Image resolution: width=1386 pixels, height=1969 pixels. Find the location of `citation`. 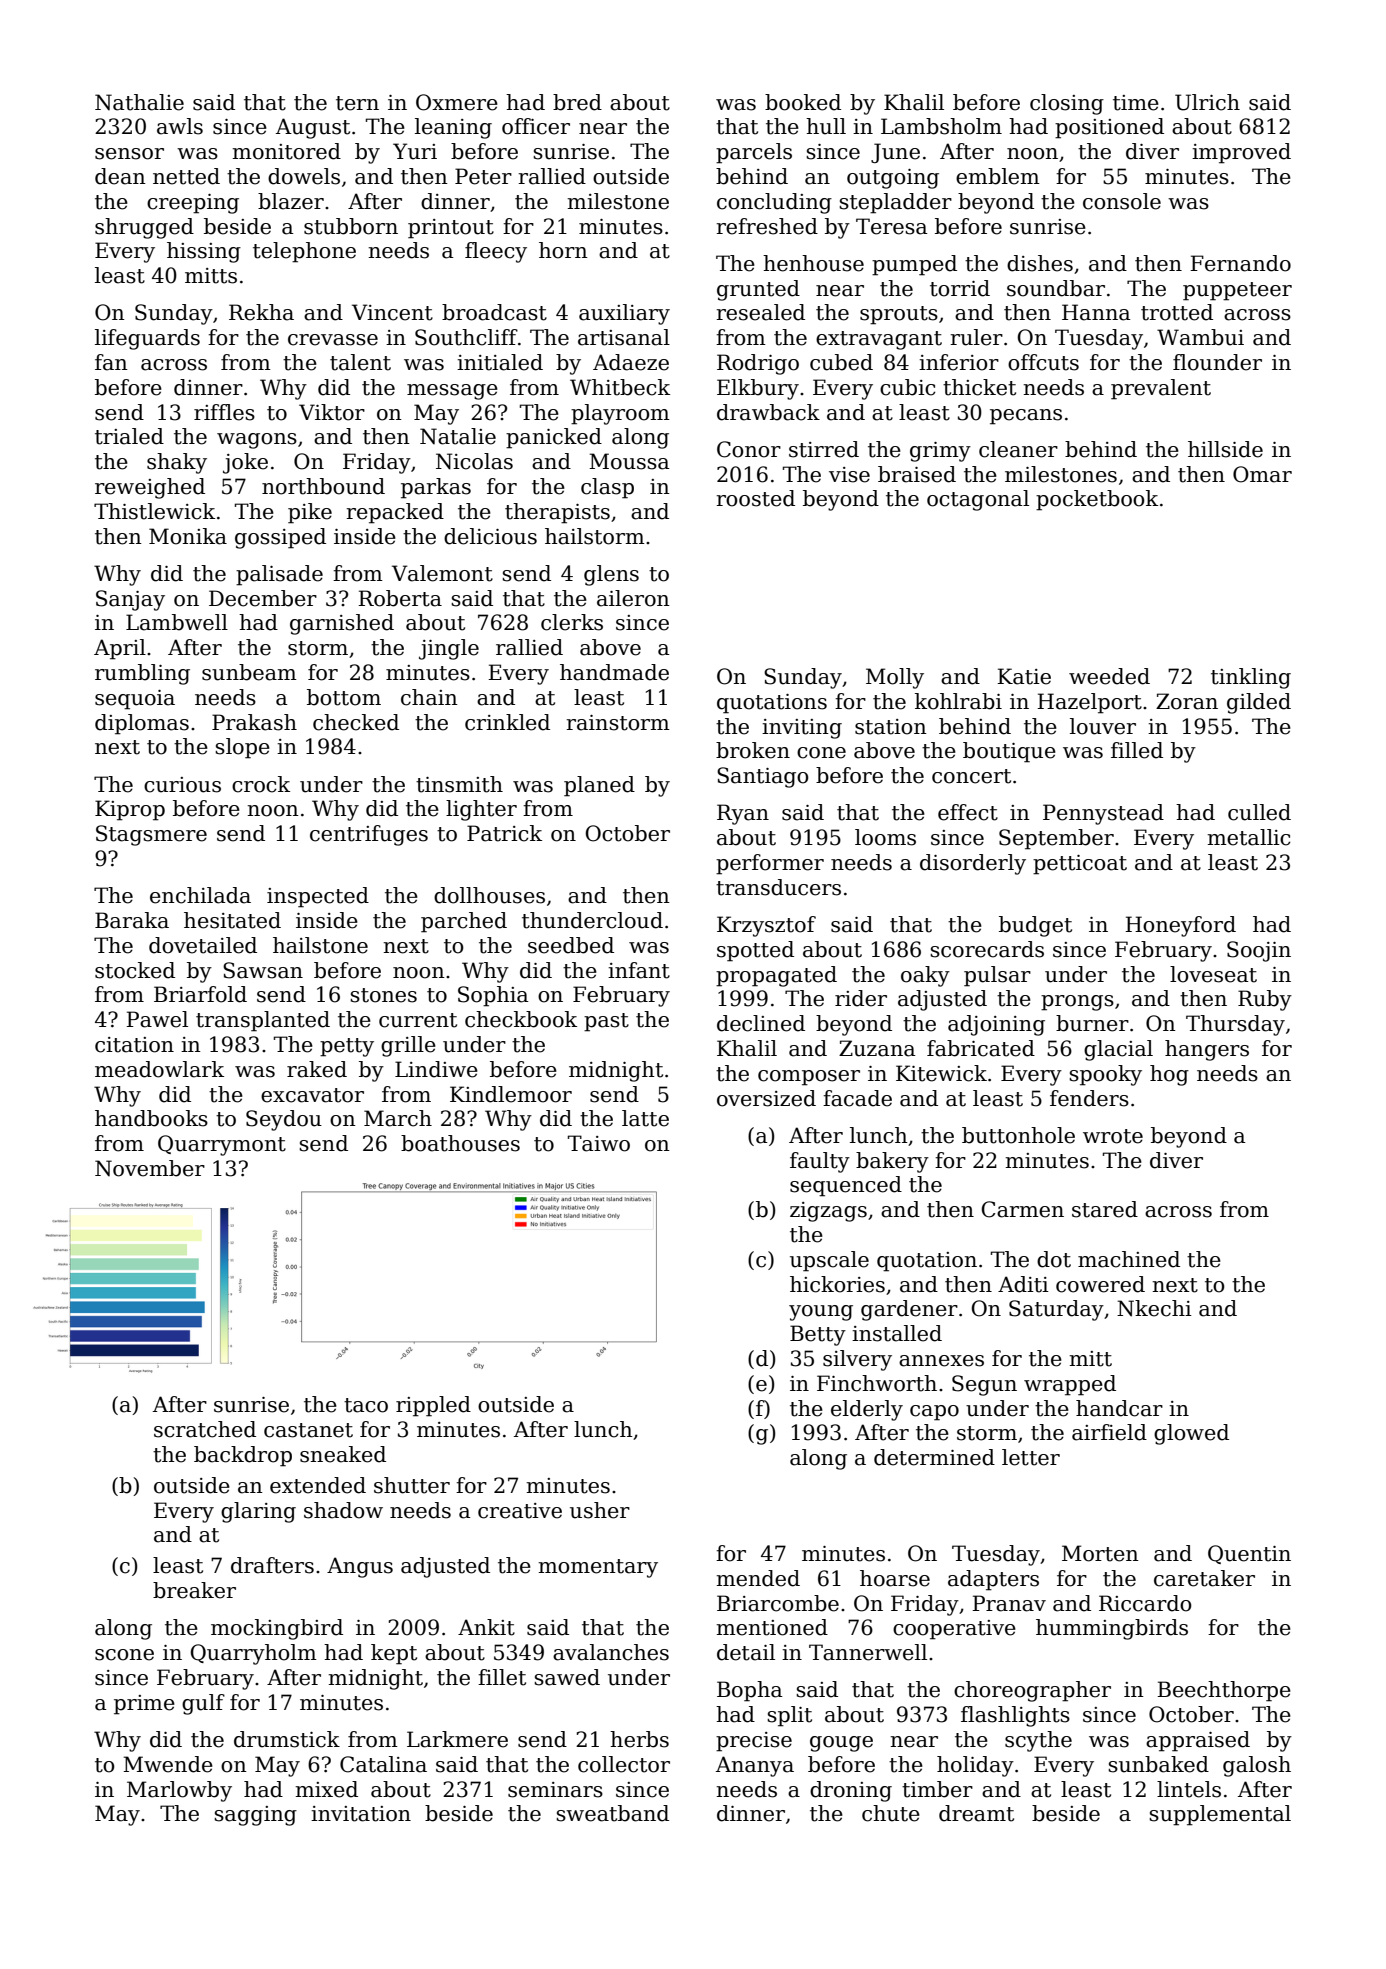

citation is located at coordinates (134, 1045).
